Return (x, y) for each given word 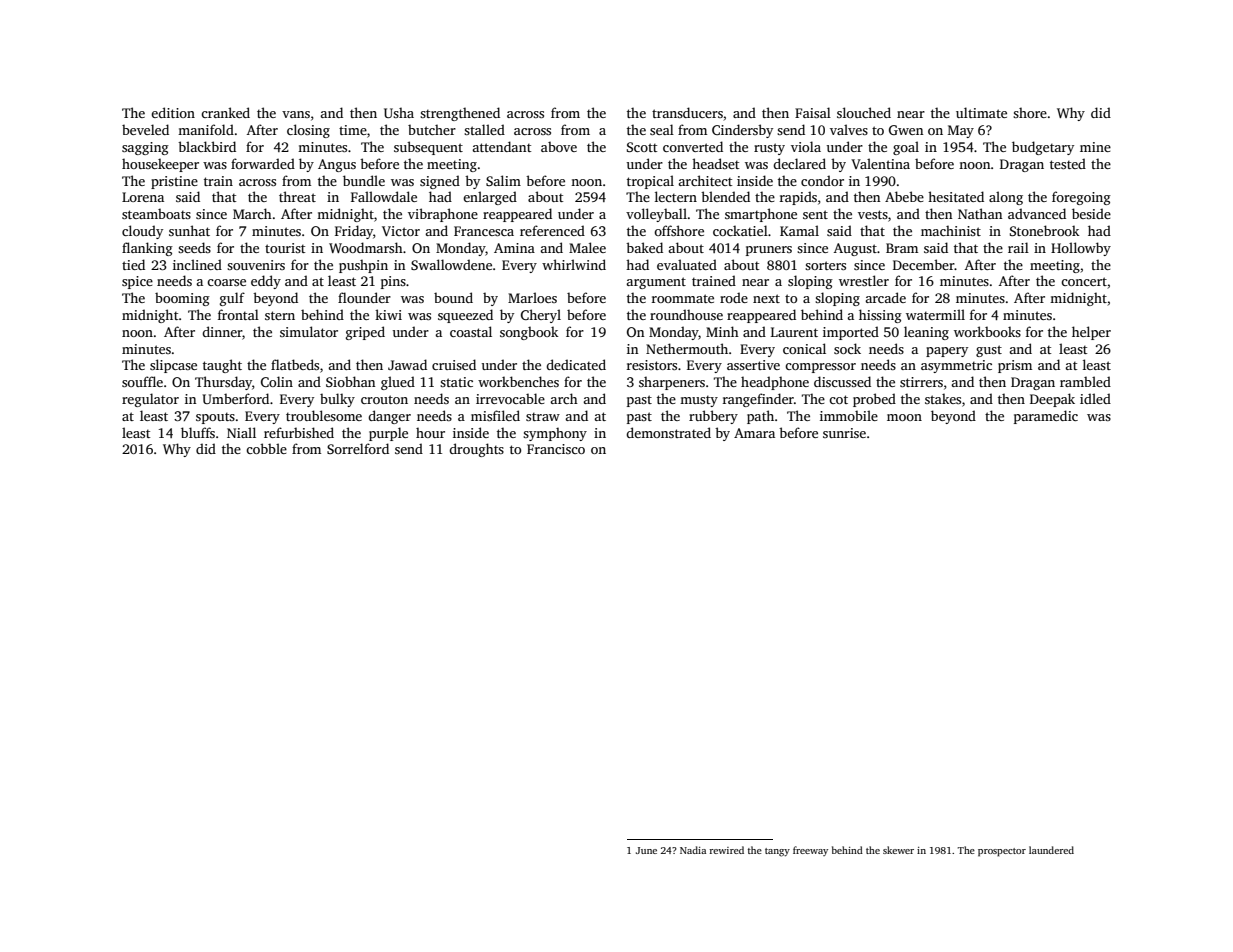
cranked (225, 112)
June (646, 850)
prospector (1002, 852)
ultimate (981, 112)
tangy (777, 852)
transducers (687, 112)
